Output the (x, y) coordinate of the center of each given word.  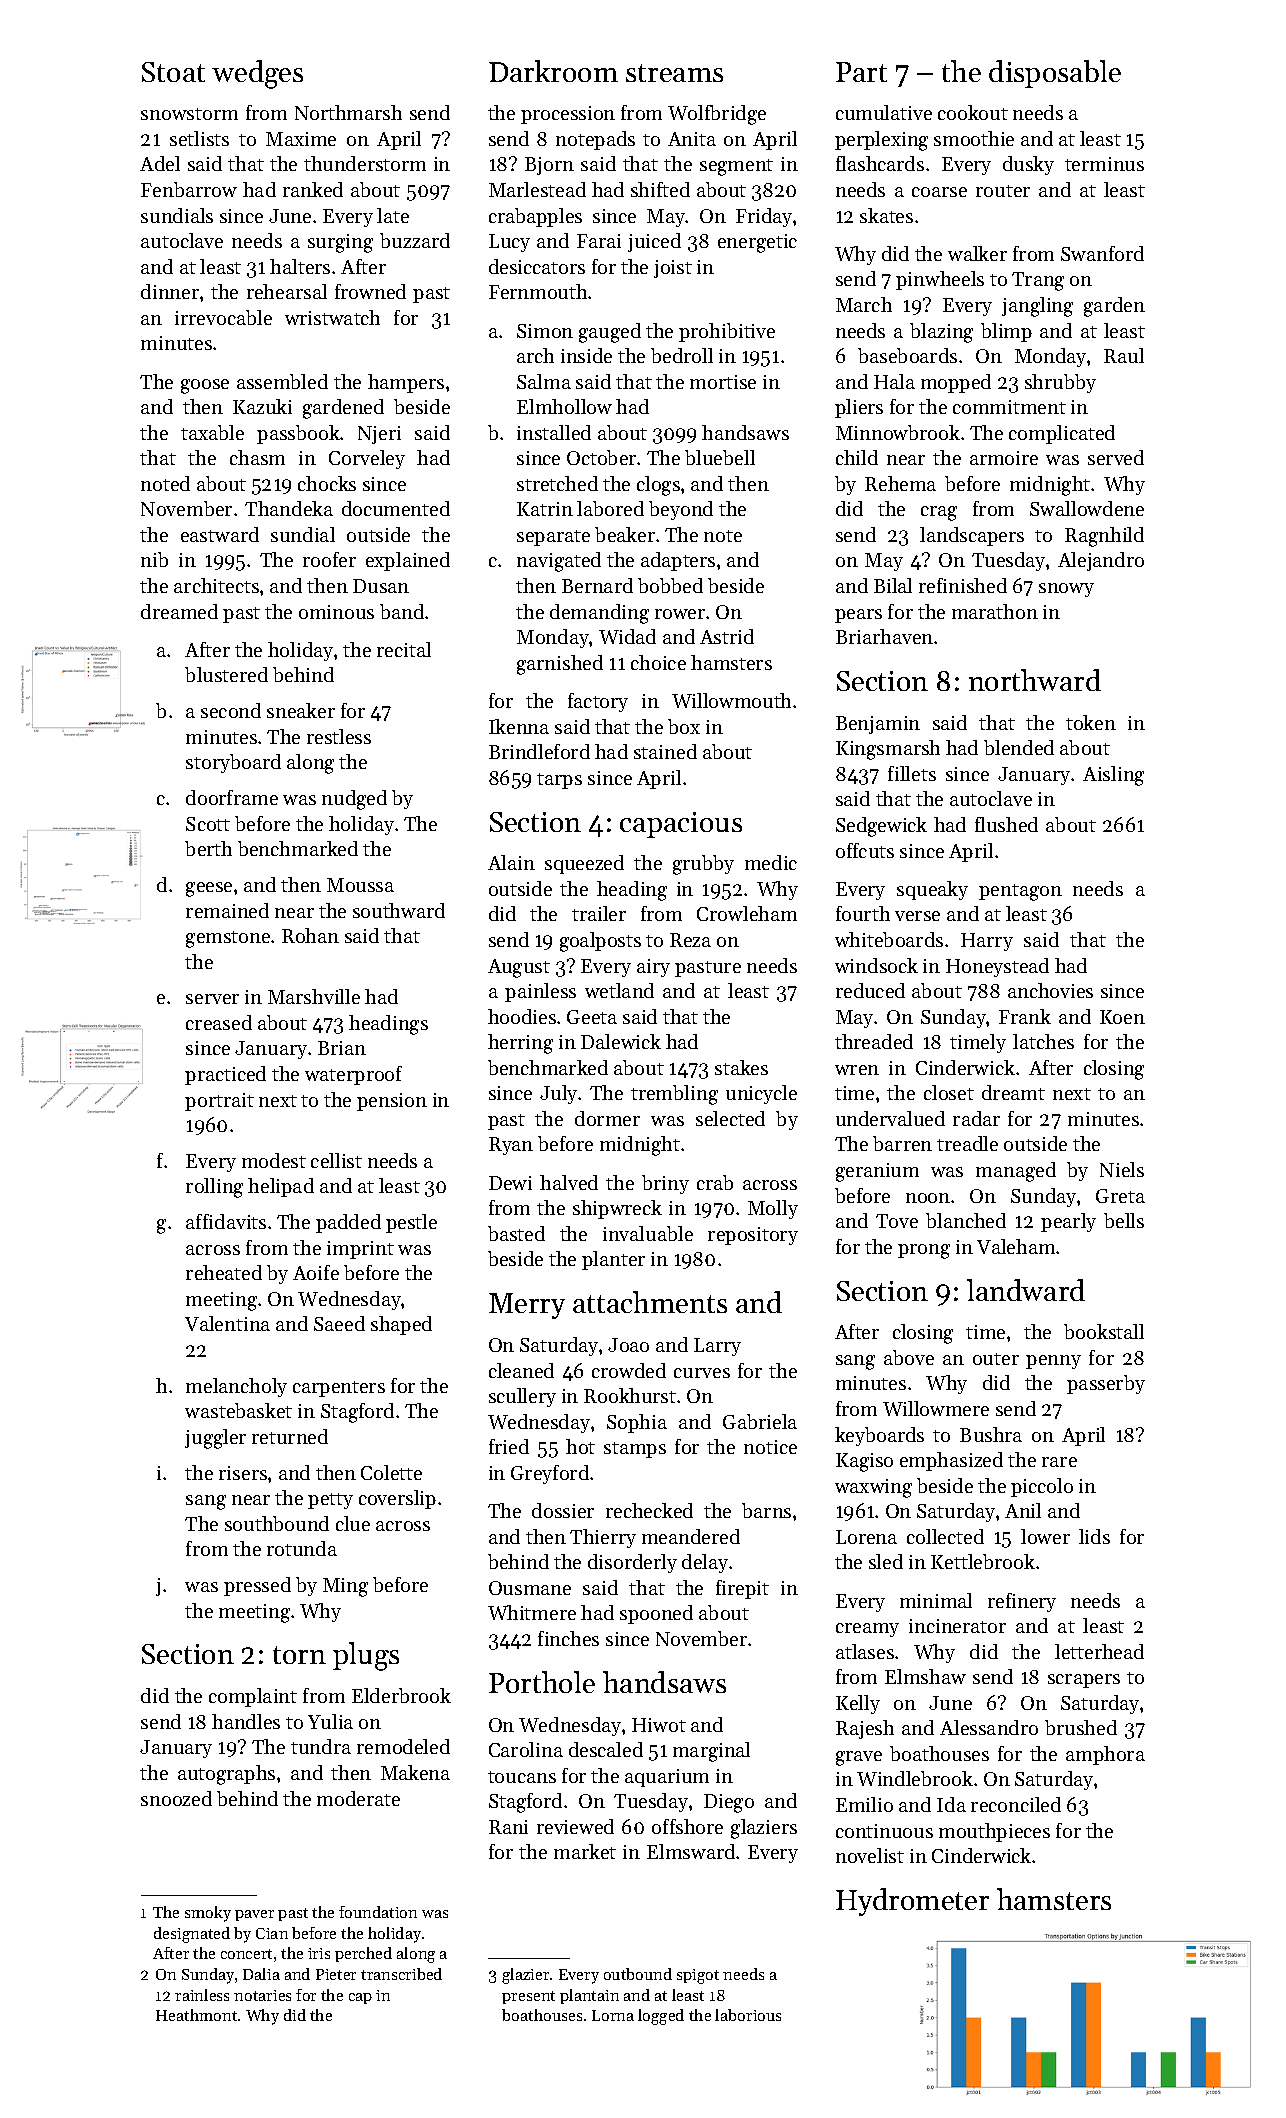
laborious (748, 2015)
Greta (1120, 1196)
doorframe (232, 797)
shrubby (1060, 383)
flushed (1006, 824)
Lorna (613, 2015)
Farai (599, 241)
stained (665, 751)
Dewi (510, 1183)
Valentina (227, 1323)
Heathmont (196, 2015)
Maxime (301, 139)
